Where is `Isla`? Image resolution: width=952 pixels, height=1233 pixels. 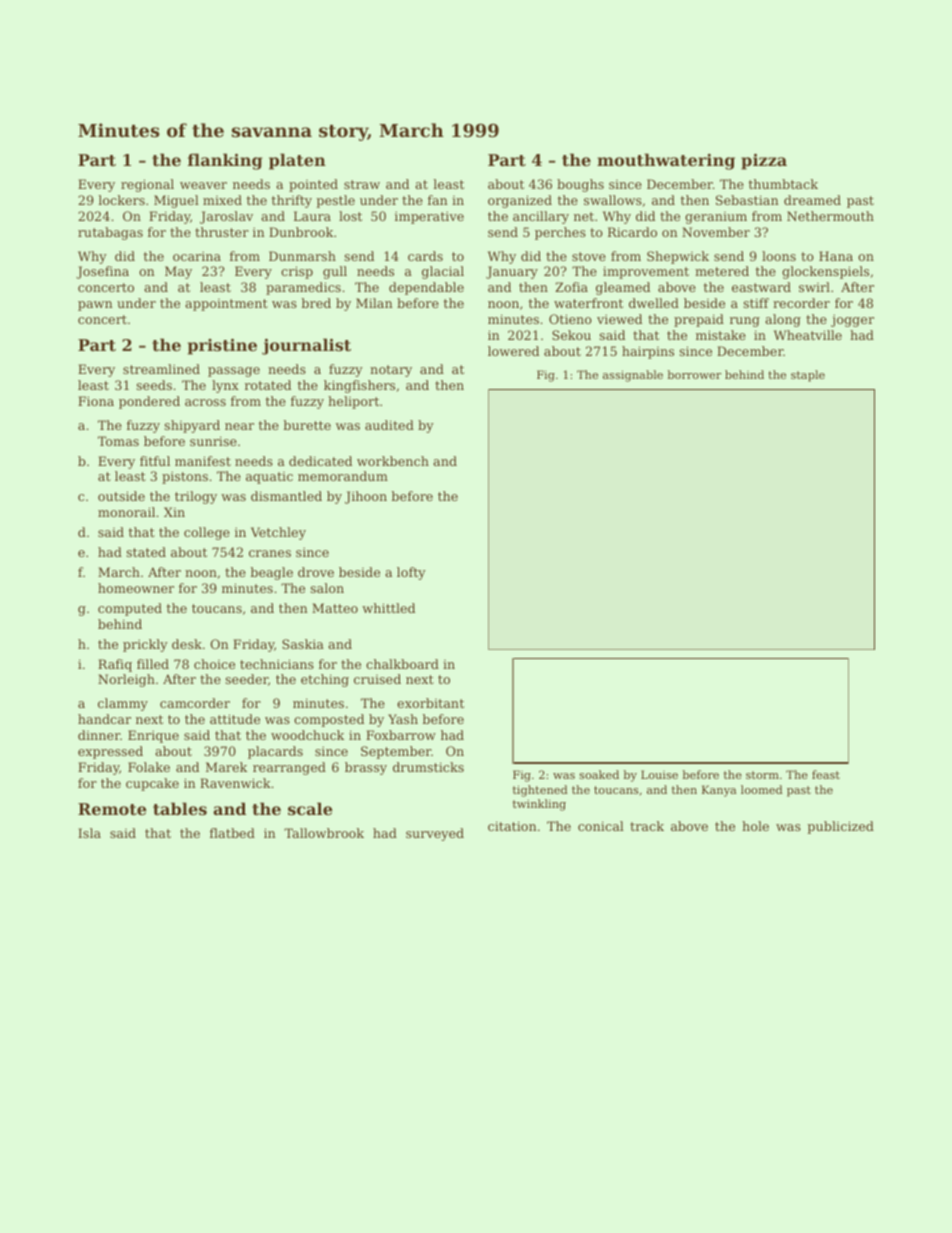 Isla is located at coordinates (89, 833).
